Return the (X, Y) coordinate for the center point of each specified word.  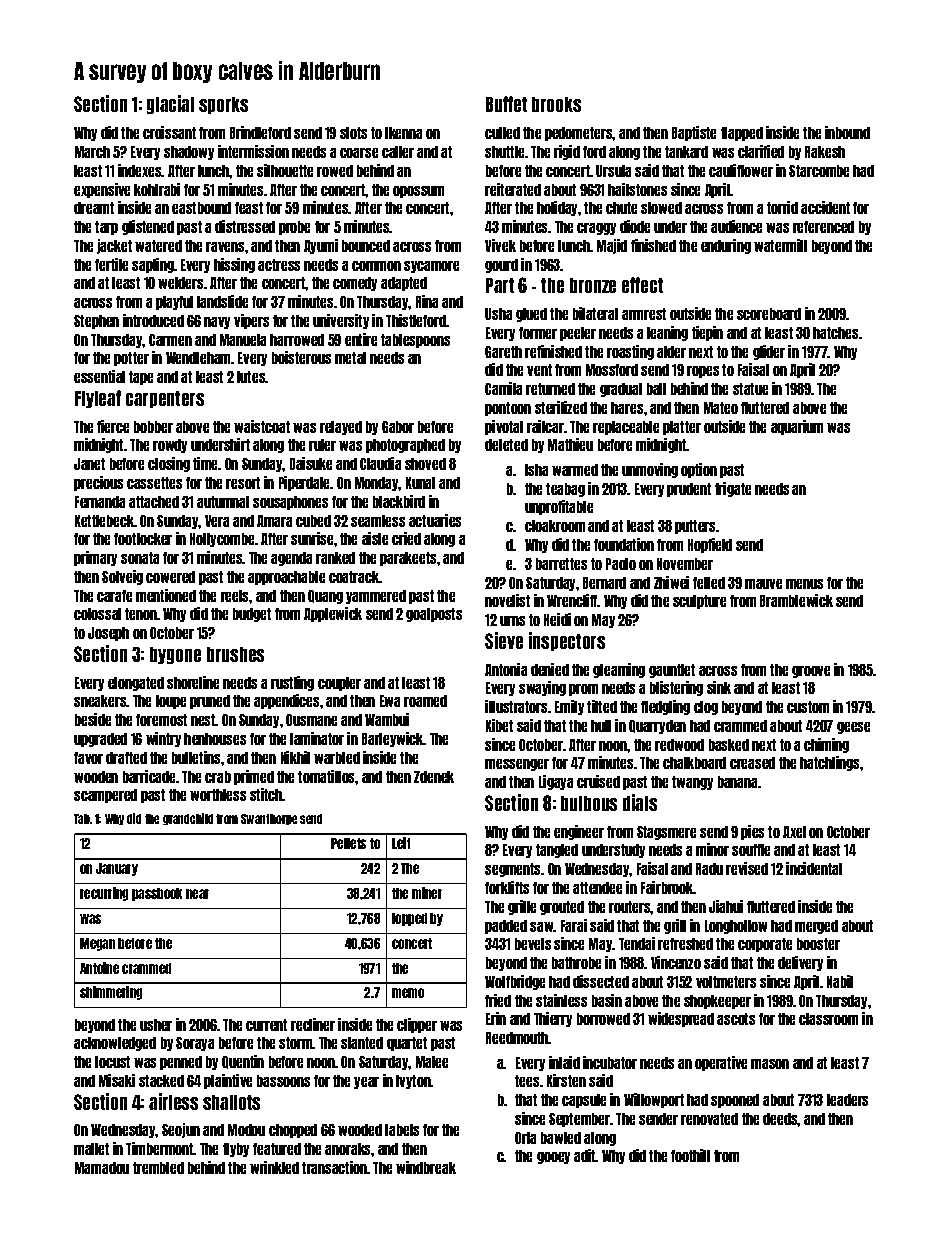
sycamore (431, 267)
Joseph (108, 634)
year (366, 1083)
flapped (742, 134)
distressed (245, 226)
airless (173, 1101)
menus (804, 584)
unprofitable (559, 507)
